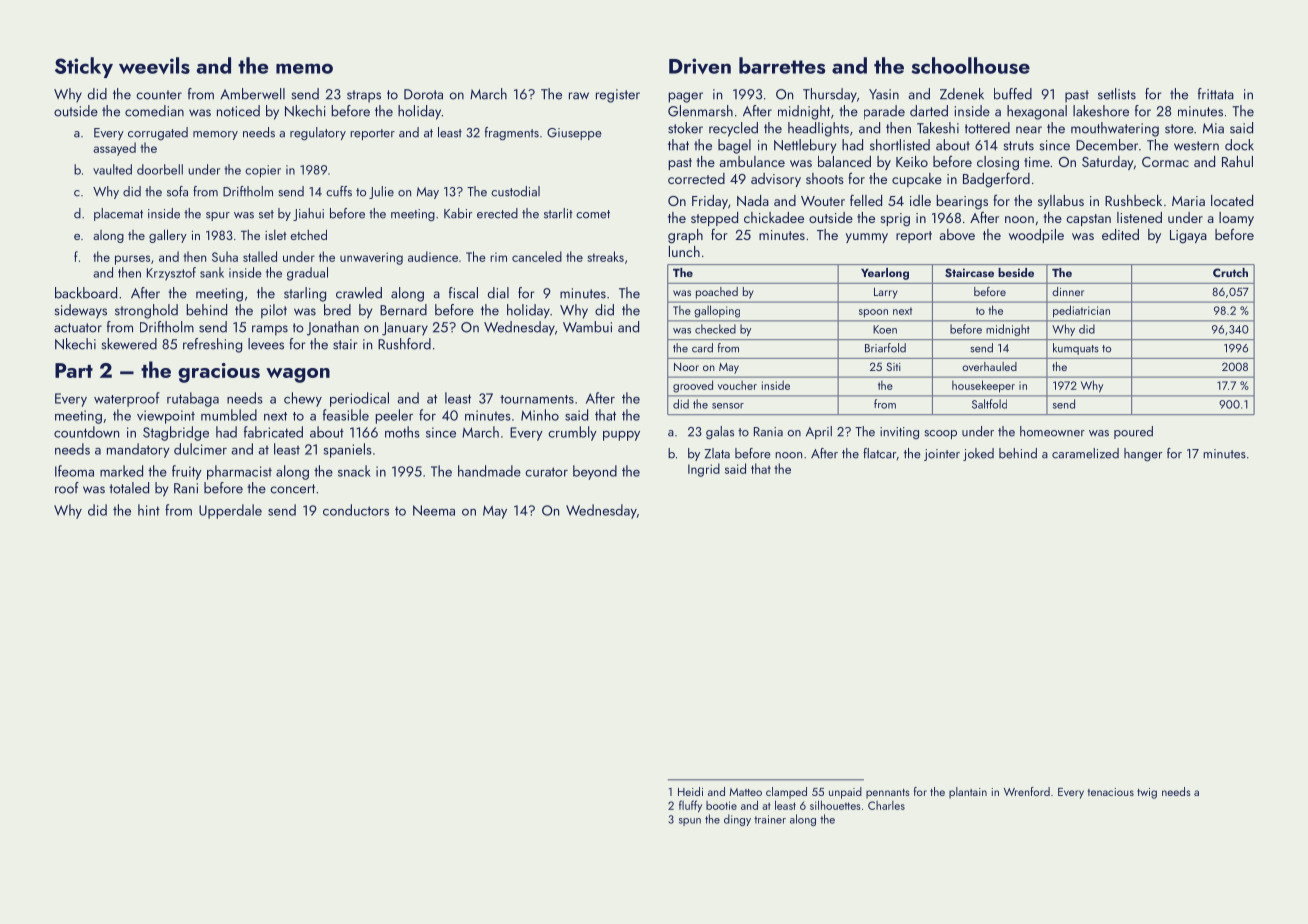  What do you see at coordinates (154, 111) in the image?
I see `comedian` at bounding box center [154, 111].
